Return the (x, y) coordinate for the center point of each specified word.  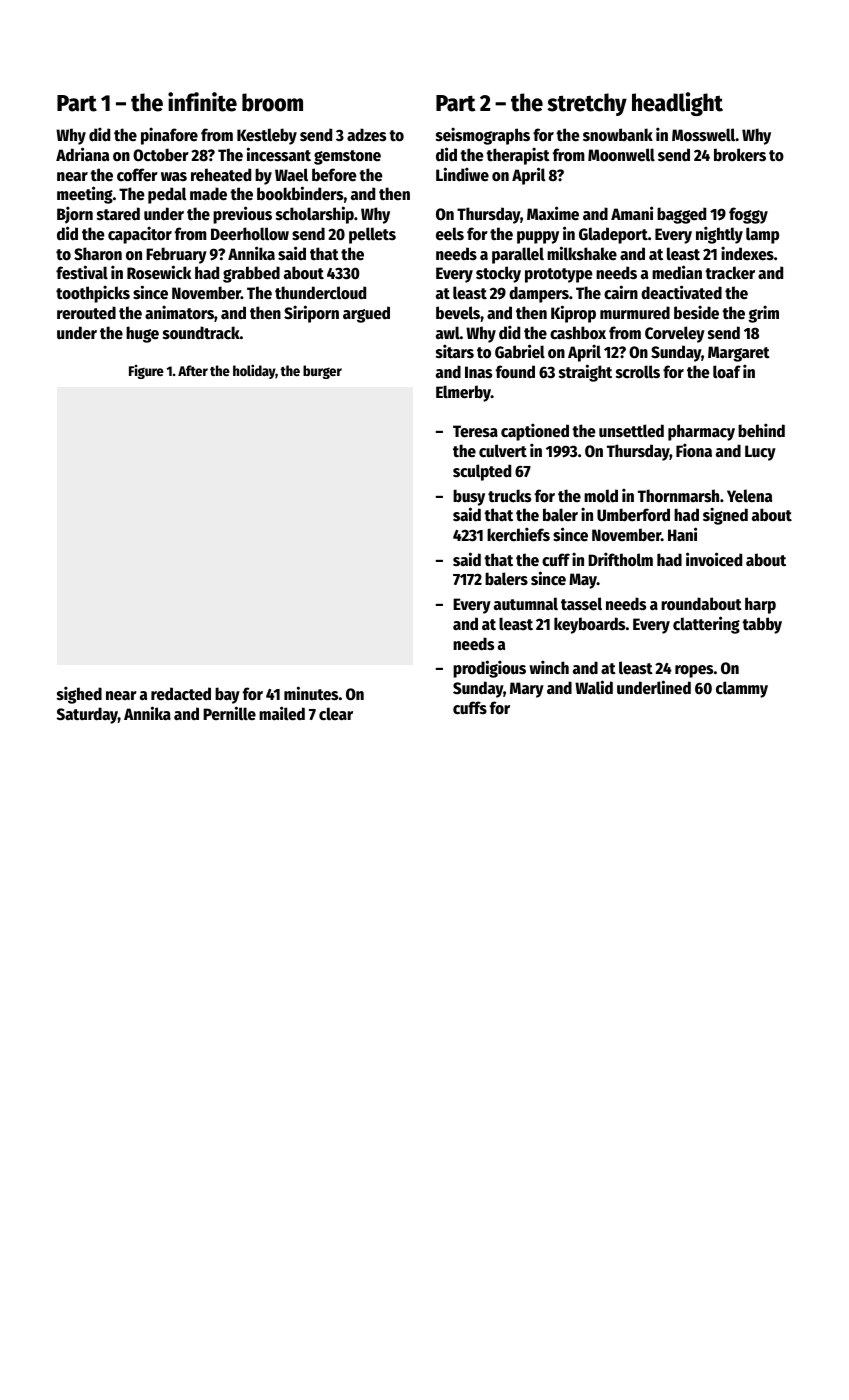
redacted (181, 694)
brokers (740, 155)
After (193, 370)
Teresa (475, 431)
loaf (727, 372)
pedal (167, 195)
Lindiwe (462, 174)
